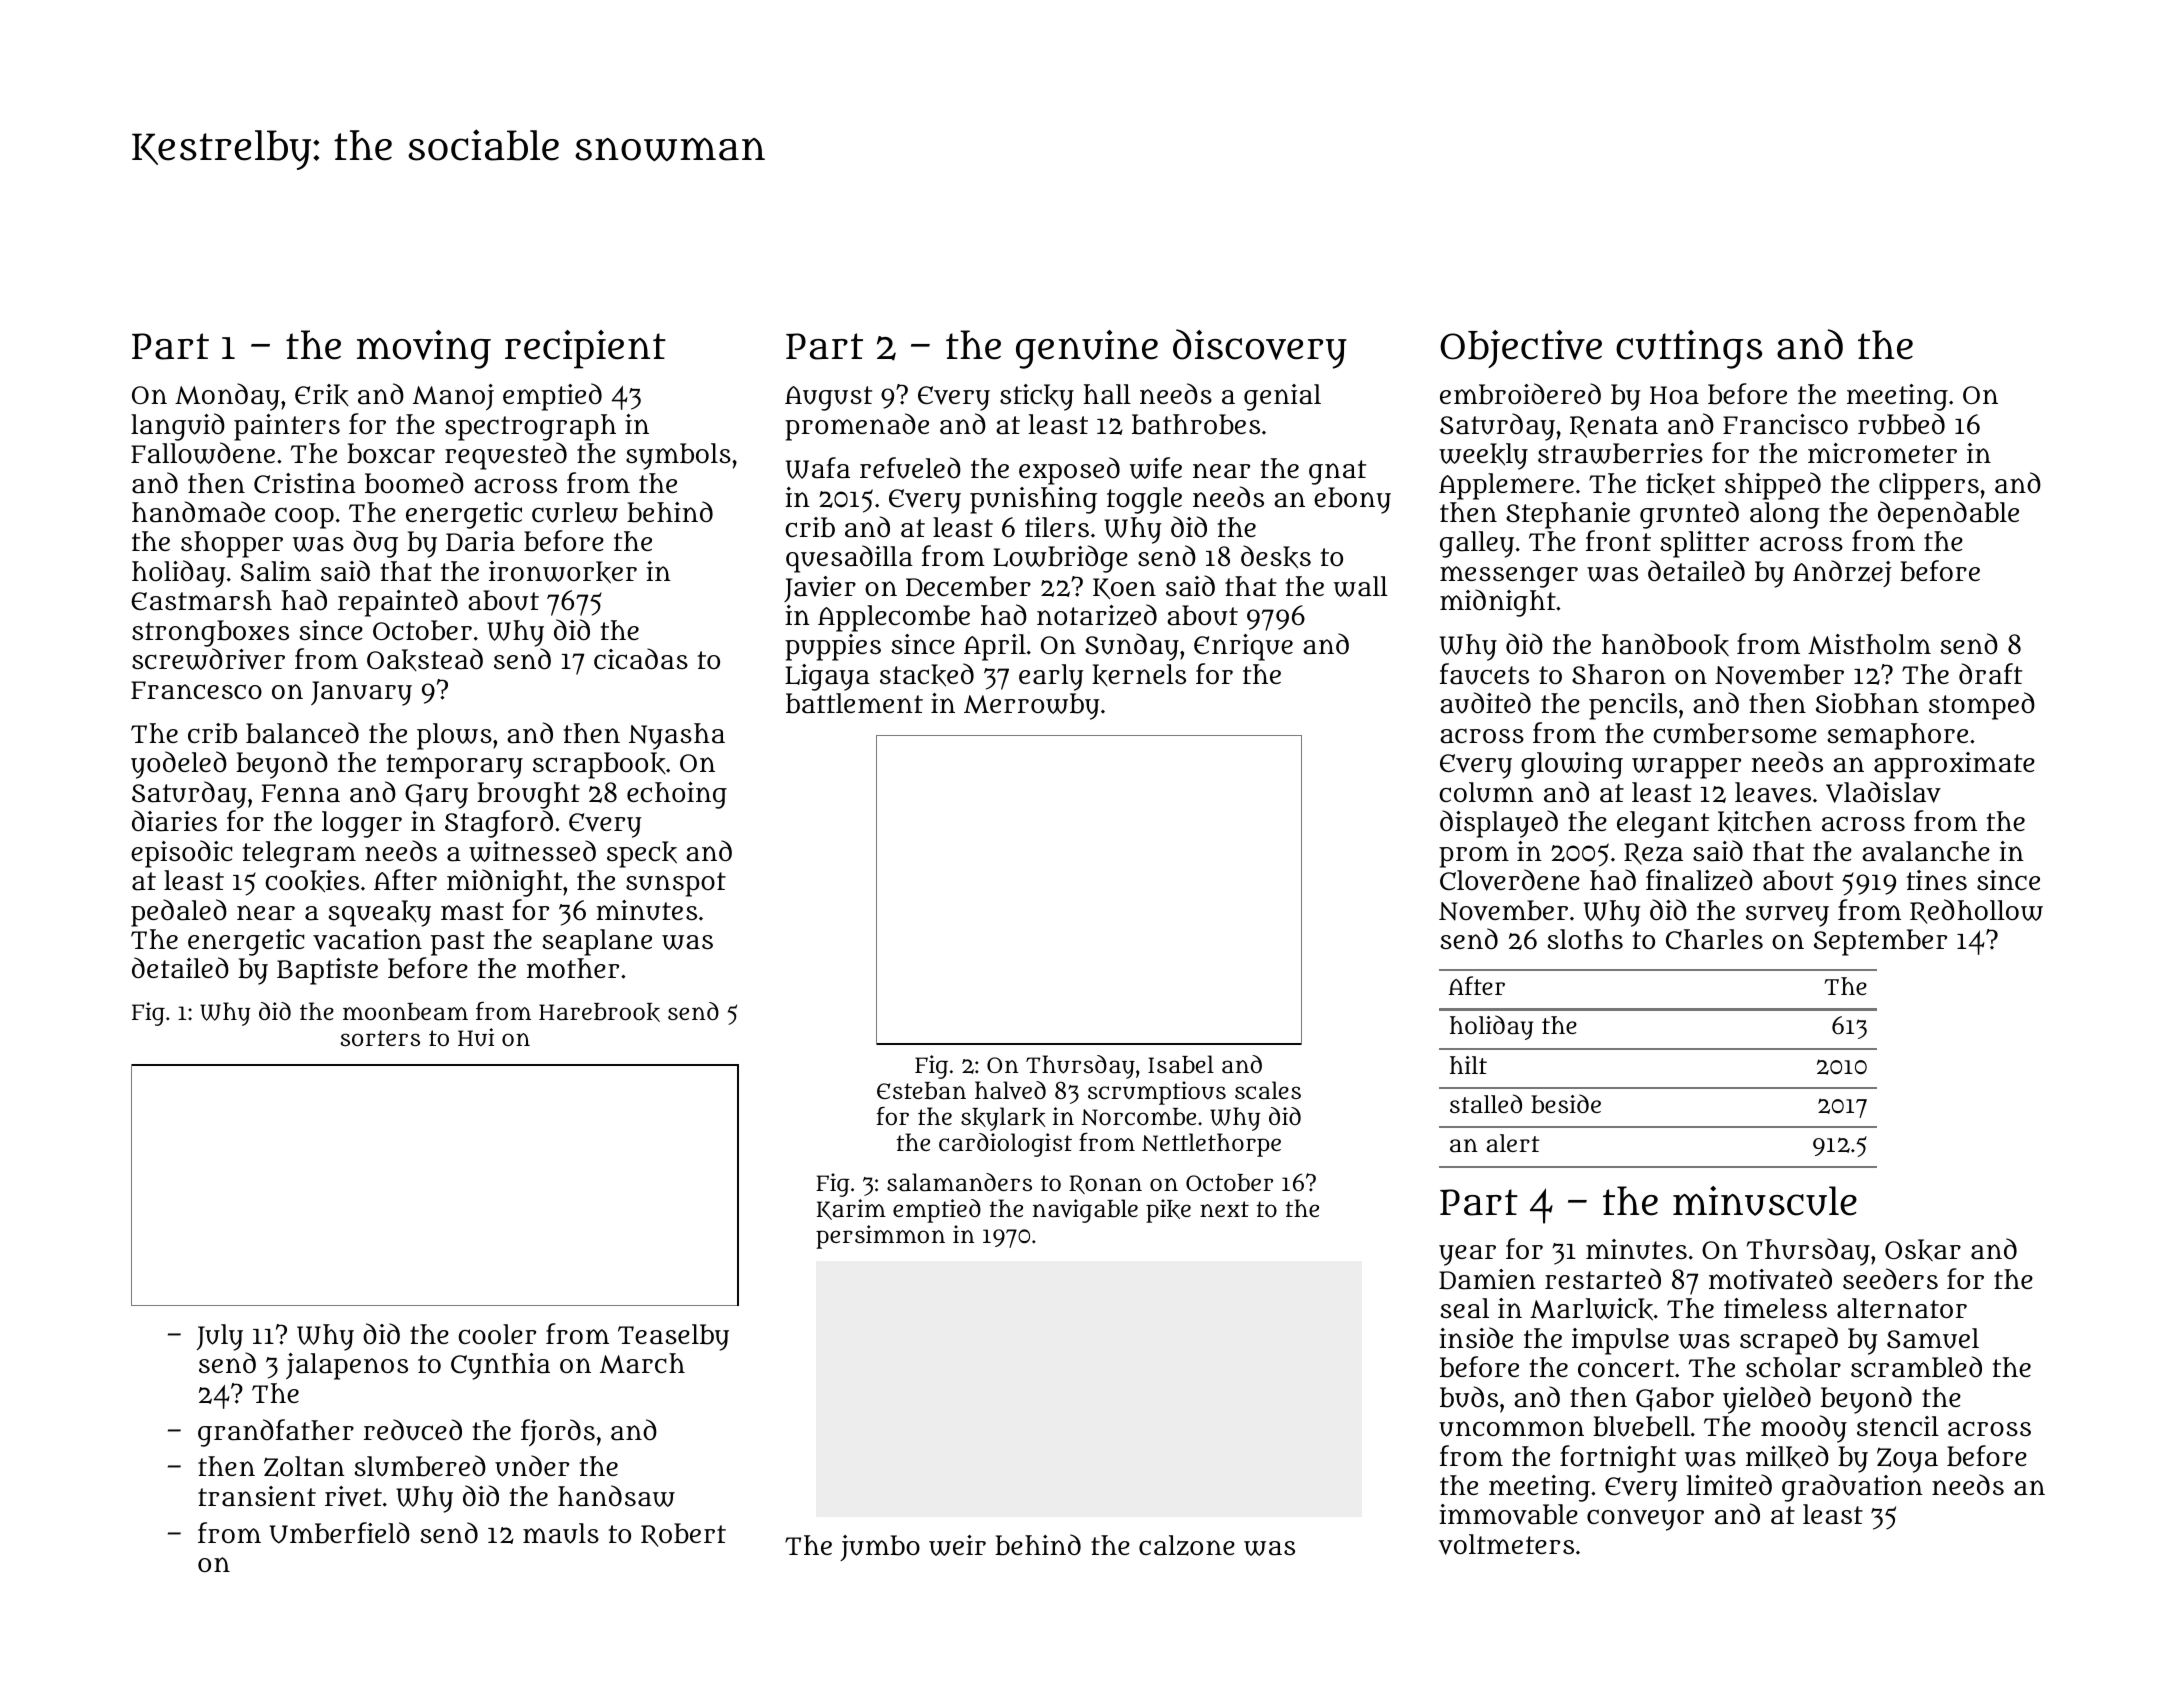  What do you see at coordinates (880, 1548) in the screenshot?
I see `jumbo` at bounding box center [880, 1548].
